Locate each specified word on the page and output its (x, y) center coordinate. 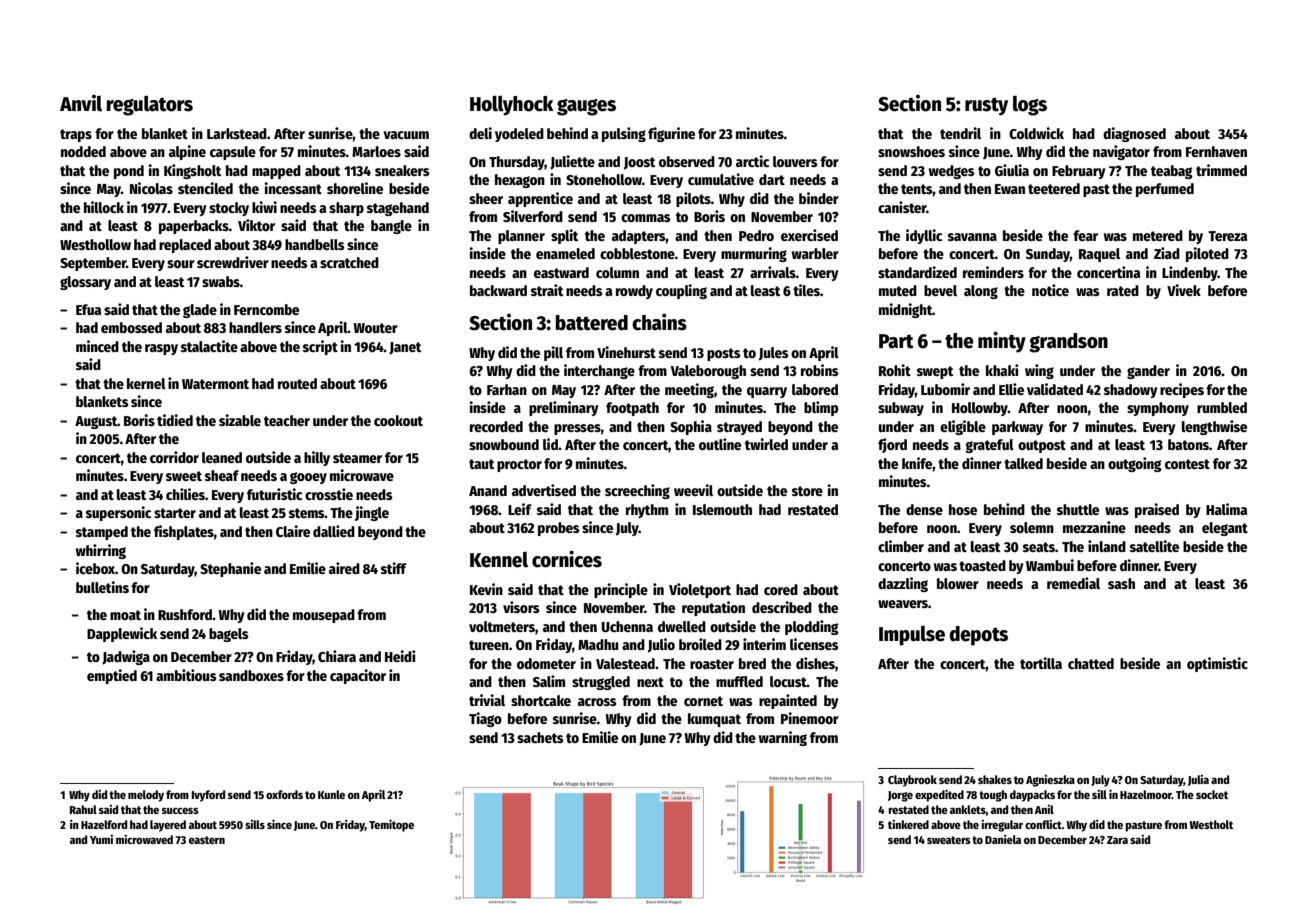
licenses (814, 644)
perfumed (1165, 190)
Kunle (331, 794)
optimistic (1217, 664)
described (782, 607)
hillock (104, 207)
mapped (276, 172)
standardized (917, 272)
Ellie (1011, 389)
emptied (112, 676)
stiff (394, 568)
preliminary (564, 408)
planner (521, 237)
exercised (809, 235)
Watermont (215, 384)
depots (978, 636)
